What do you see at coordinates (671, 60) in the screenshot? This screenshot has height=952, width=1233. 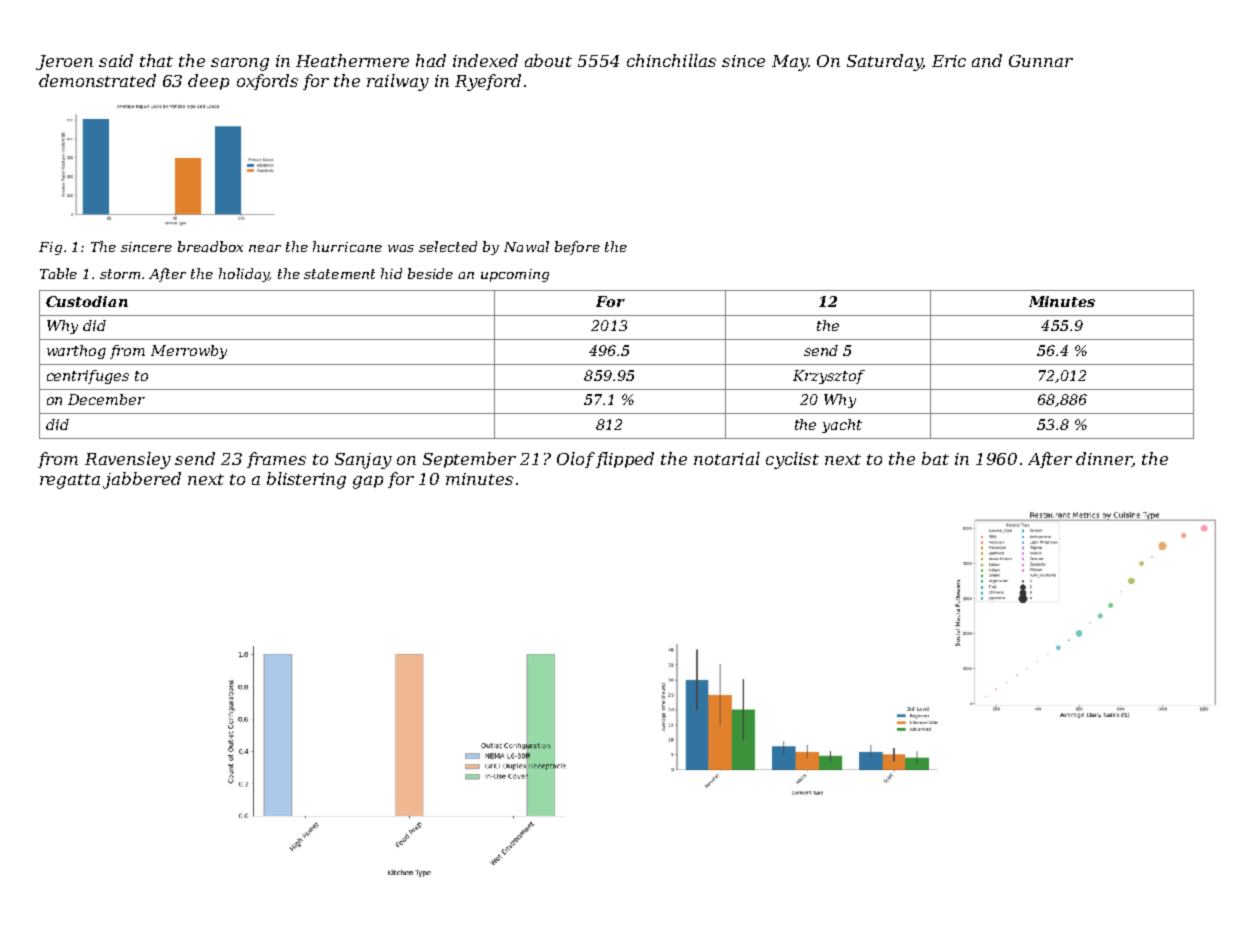 I see `chinchillas` at bounding box center [671, 60].
